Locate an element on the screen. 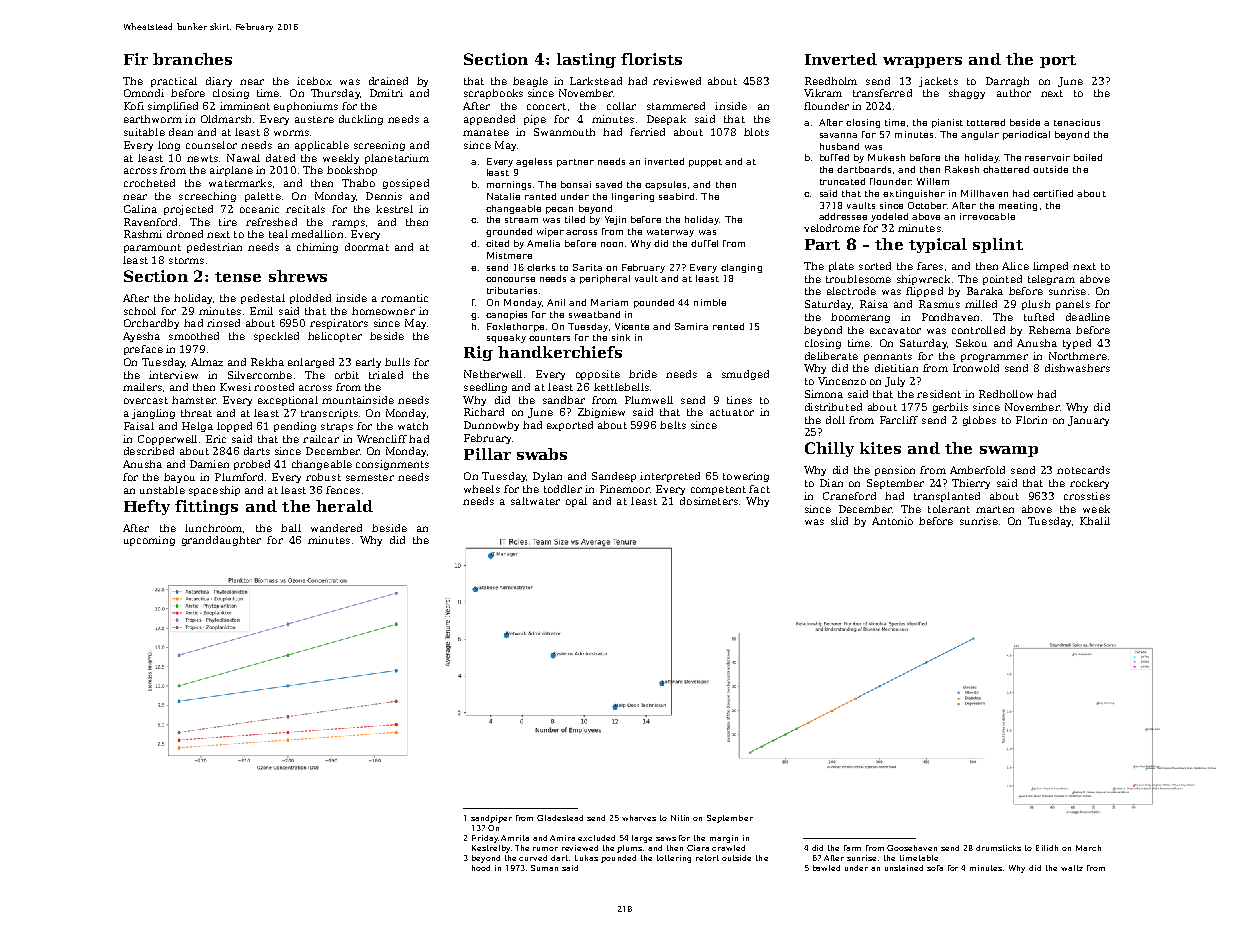 The image size is (1233, 952). pennants is located at coordinates (888, 357).
